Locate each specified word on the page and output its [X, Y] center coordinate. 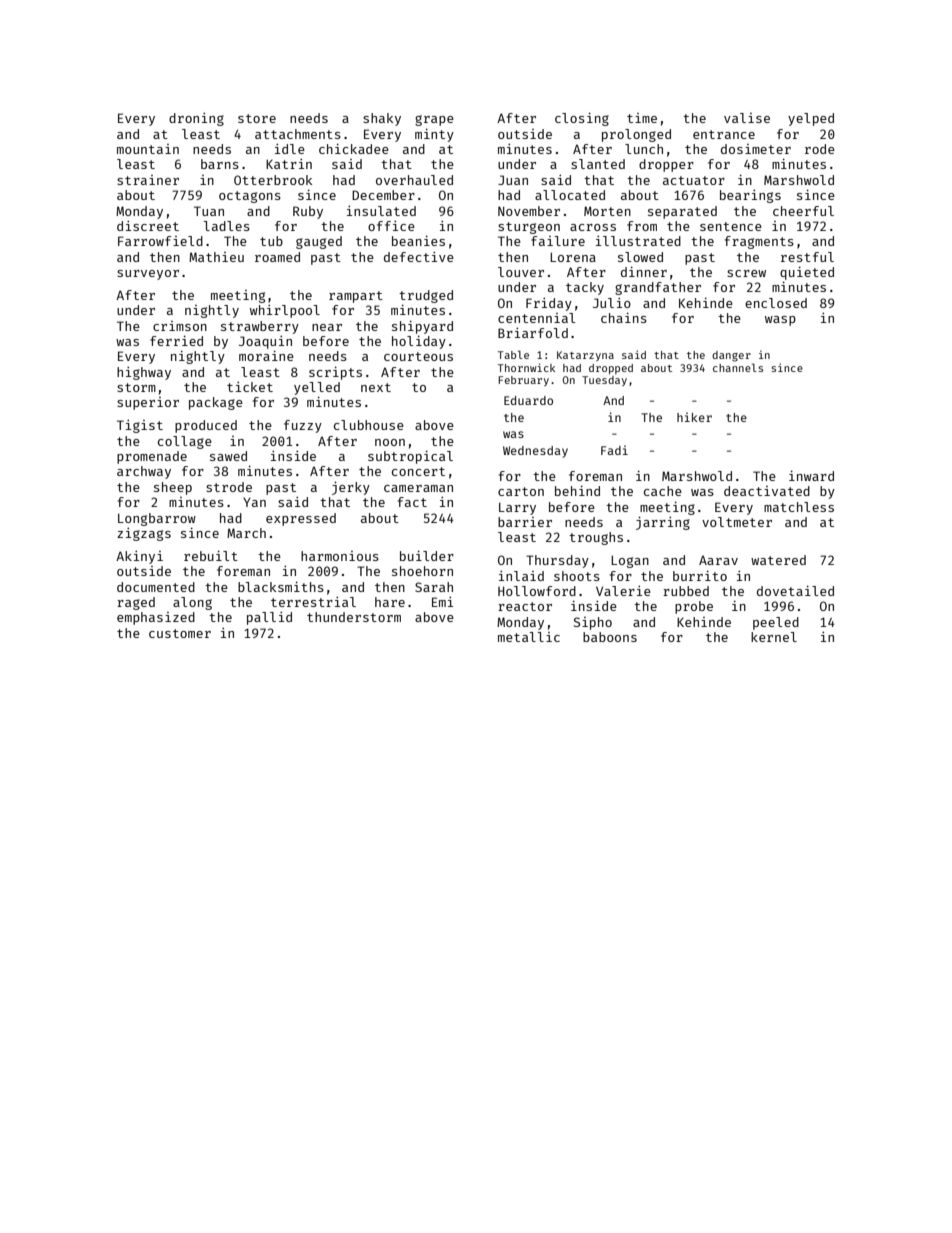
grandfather [658, 288]
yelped [811, 119]
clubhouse [369, 425]
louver [521, 272]
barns [220, 164]
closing [582, 119]
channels [738, 368]
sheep [173, 488]
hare [390, 602]
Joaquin [265, 342]
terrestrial [313, 602]
